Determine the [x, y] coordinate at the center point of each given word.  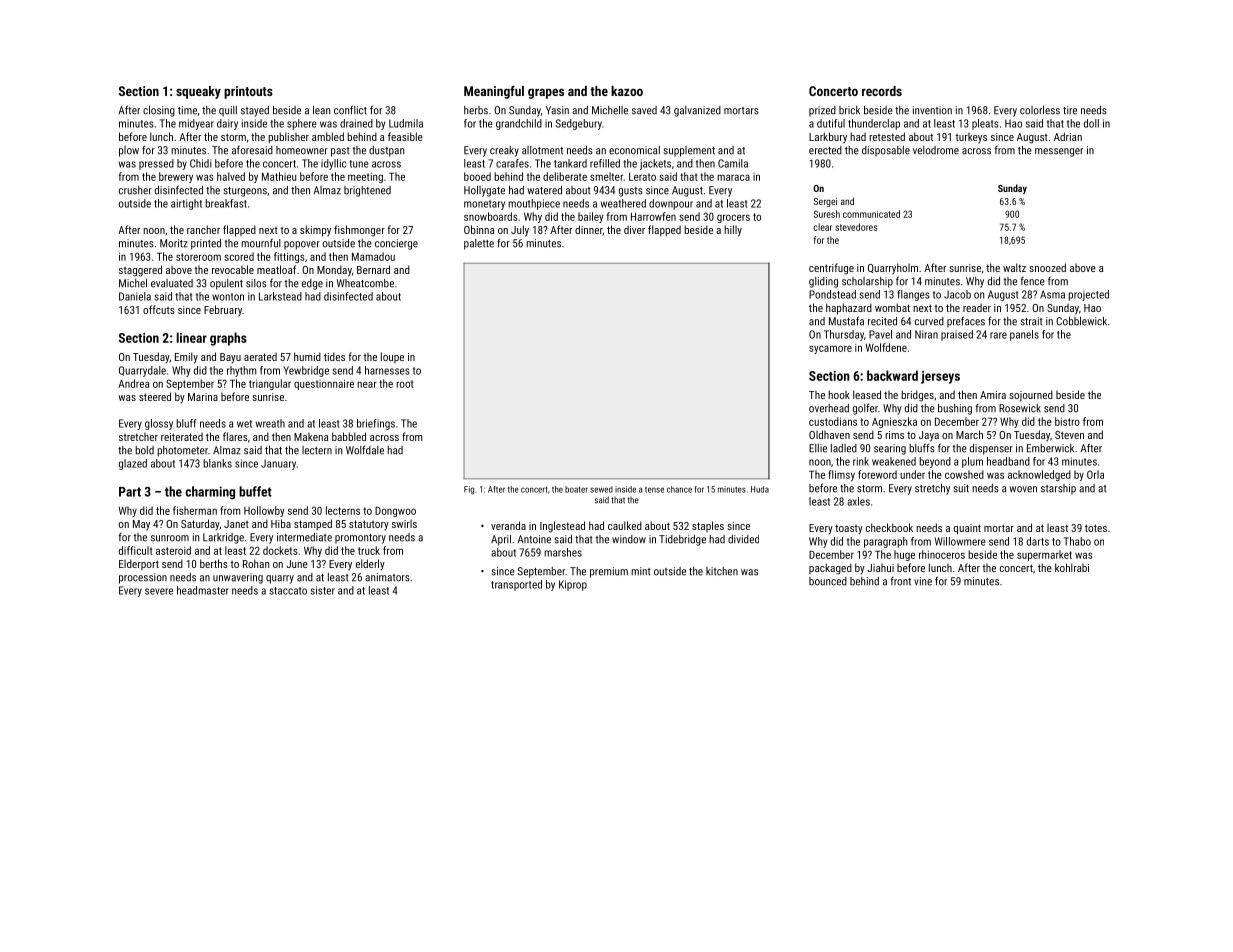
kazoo [627, 91]
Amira [993, 395]
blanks [217, 463]
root [405, 384]
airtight [186, 204]
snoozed [1047, 267]
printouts [248, 92]
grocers [733, 218]
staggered [140, 271]
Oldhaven [829, 434]
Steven [1069, 435]
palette [479, 244]
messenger [1059, 152]
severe [159, 591]
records [882, 91]
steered [155, 396]
